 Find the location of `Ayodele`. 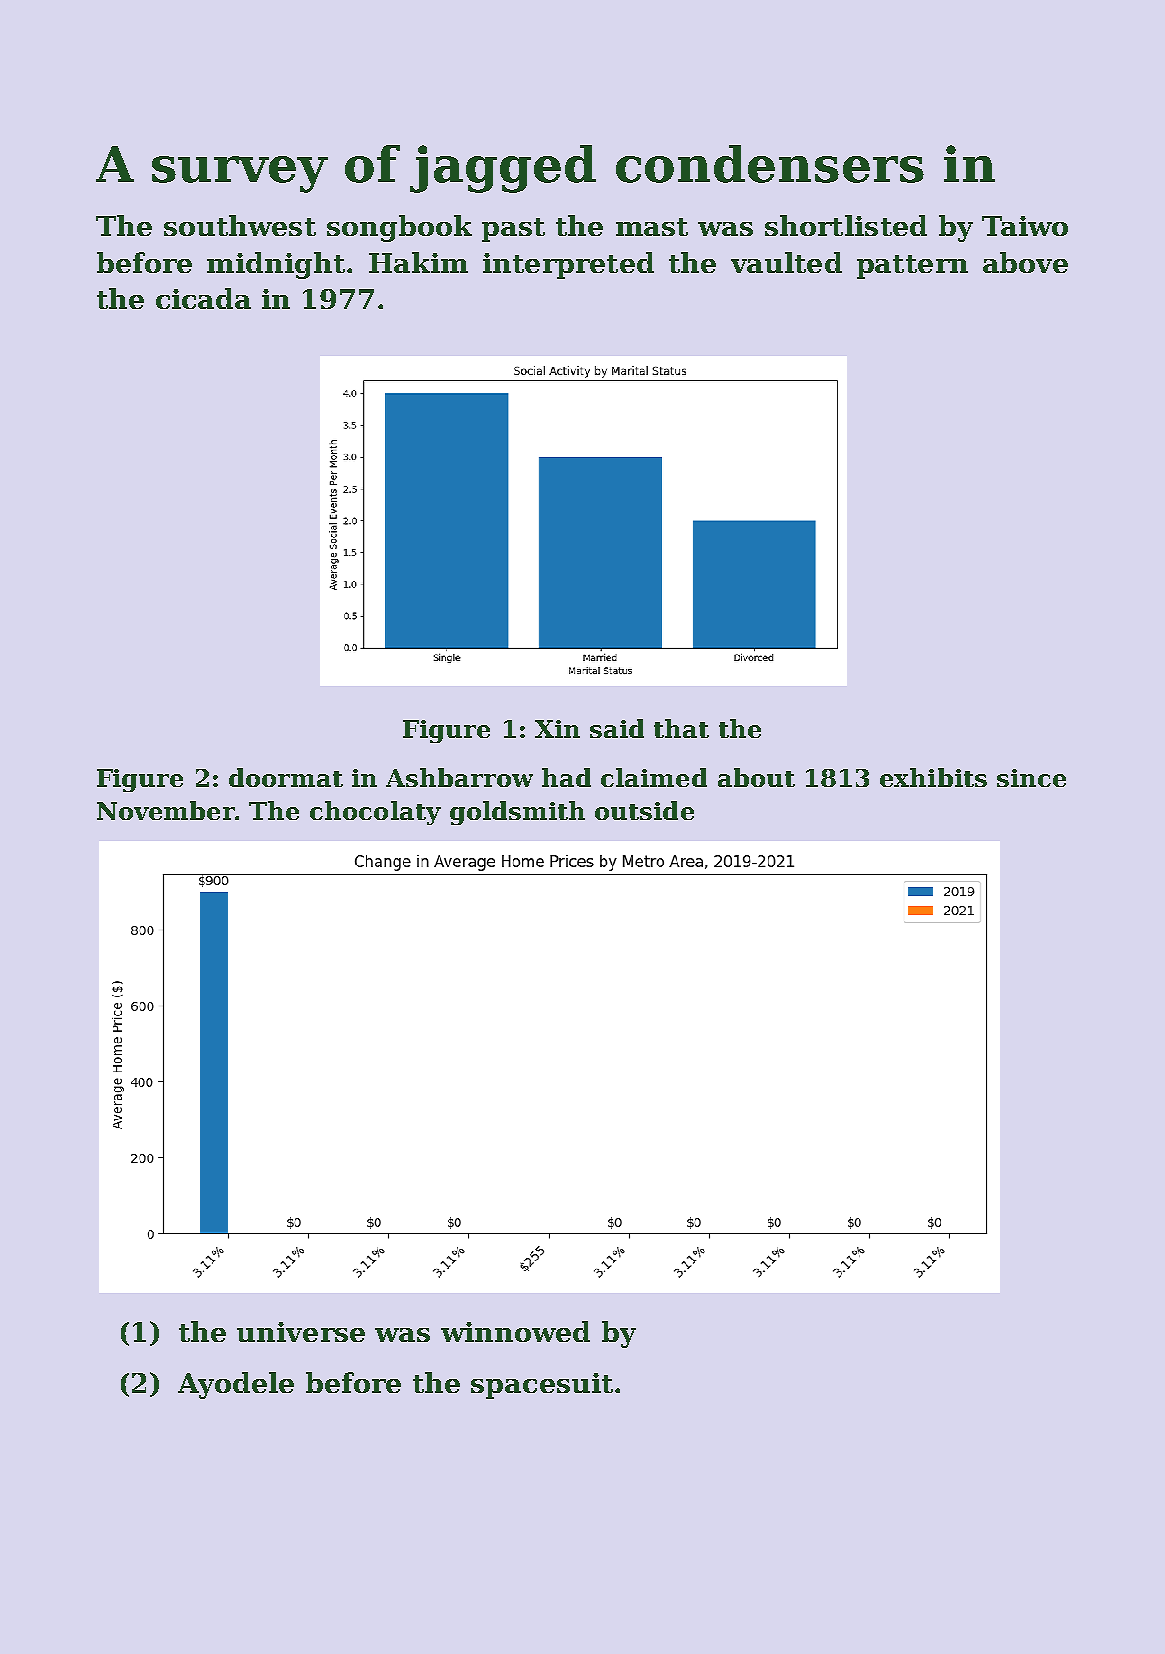

Ayodele is located at coordinates (236, 1385).
